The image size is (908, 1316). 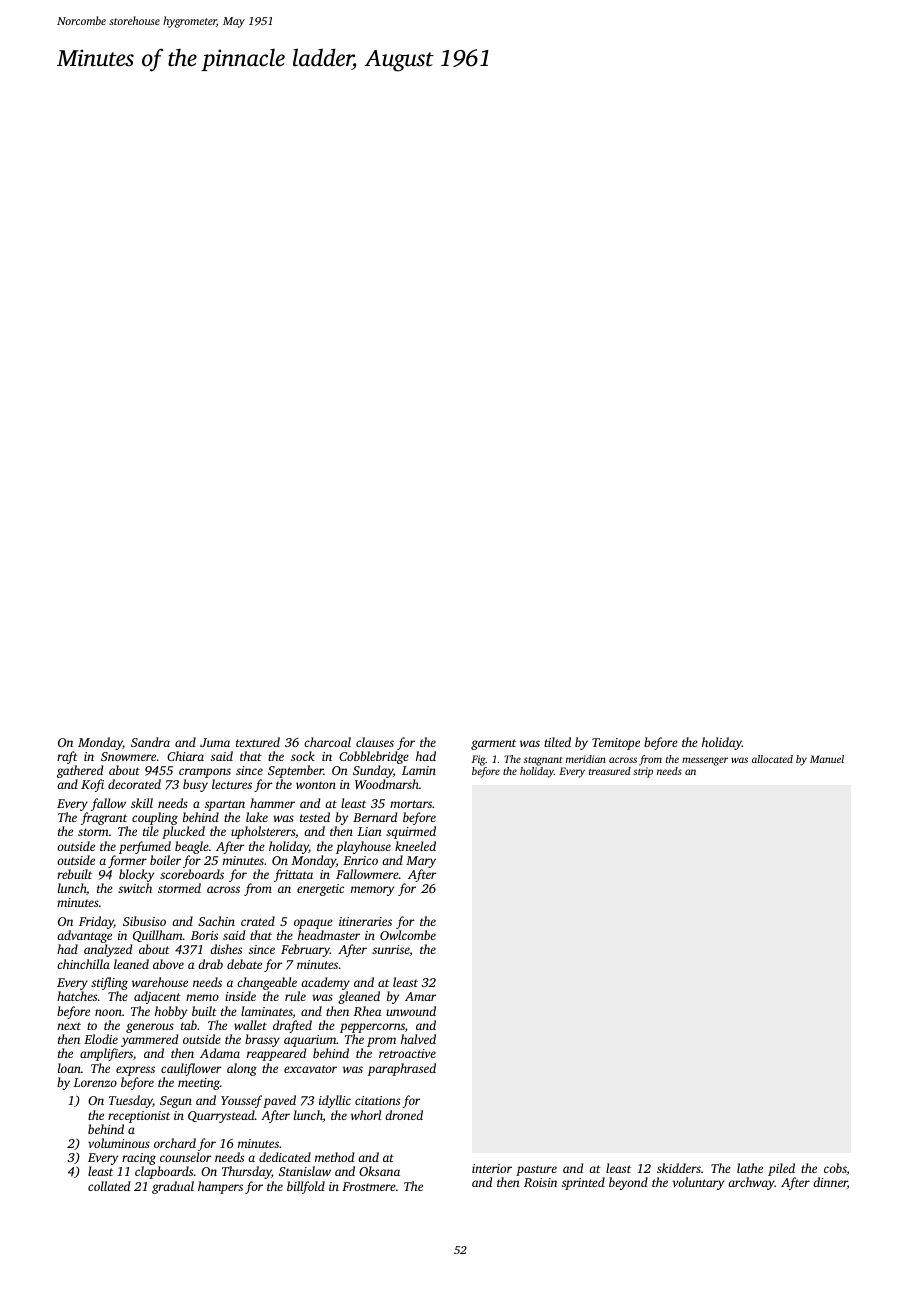 I want to click on clauses, so click(x=375, y=742).
